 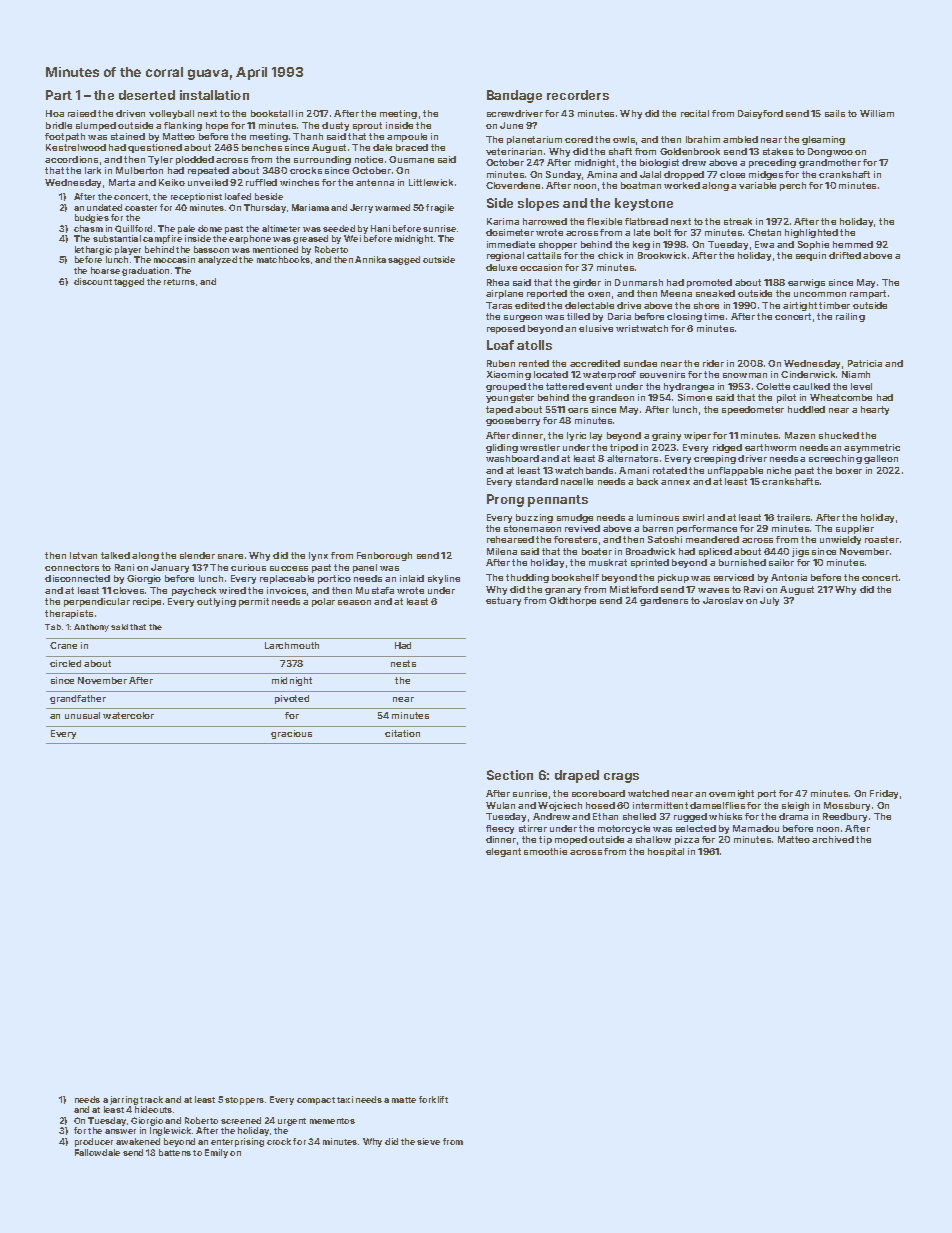 What do you see at coordinates (170, 568) in the screenshot?
I see `January` at bounding box center [170, 568].
